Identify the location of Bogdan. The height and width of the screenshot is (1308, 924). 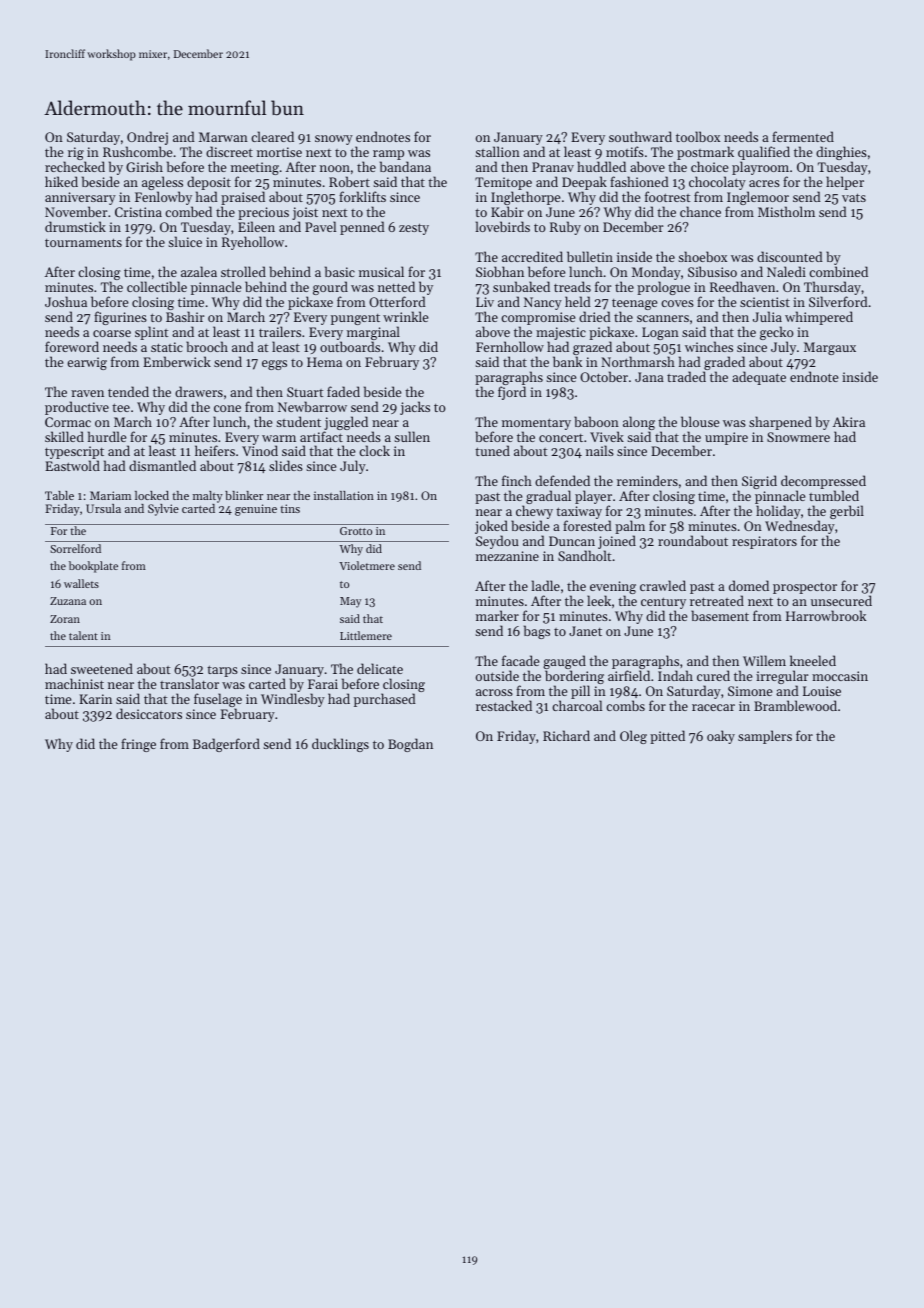
(410, 745).
